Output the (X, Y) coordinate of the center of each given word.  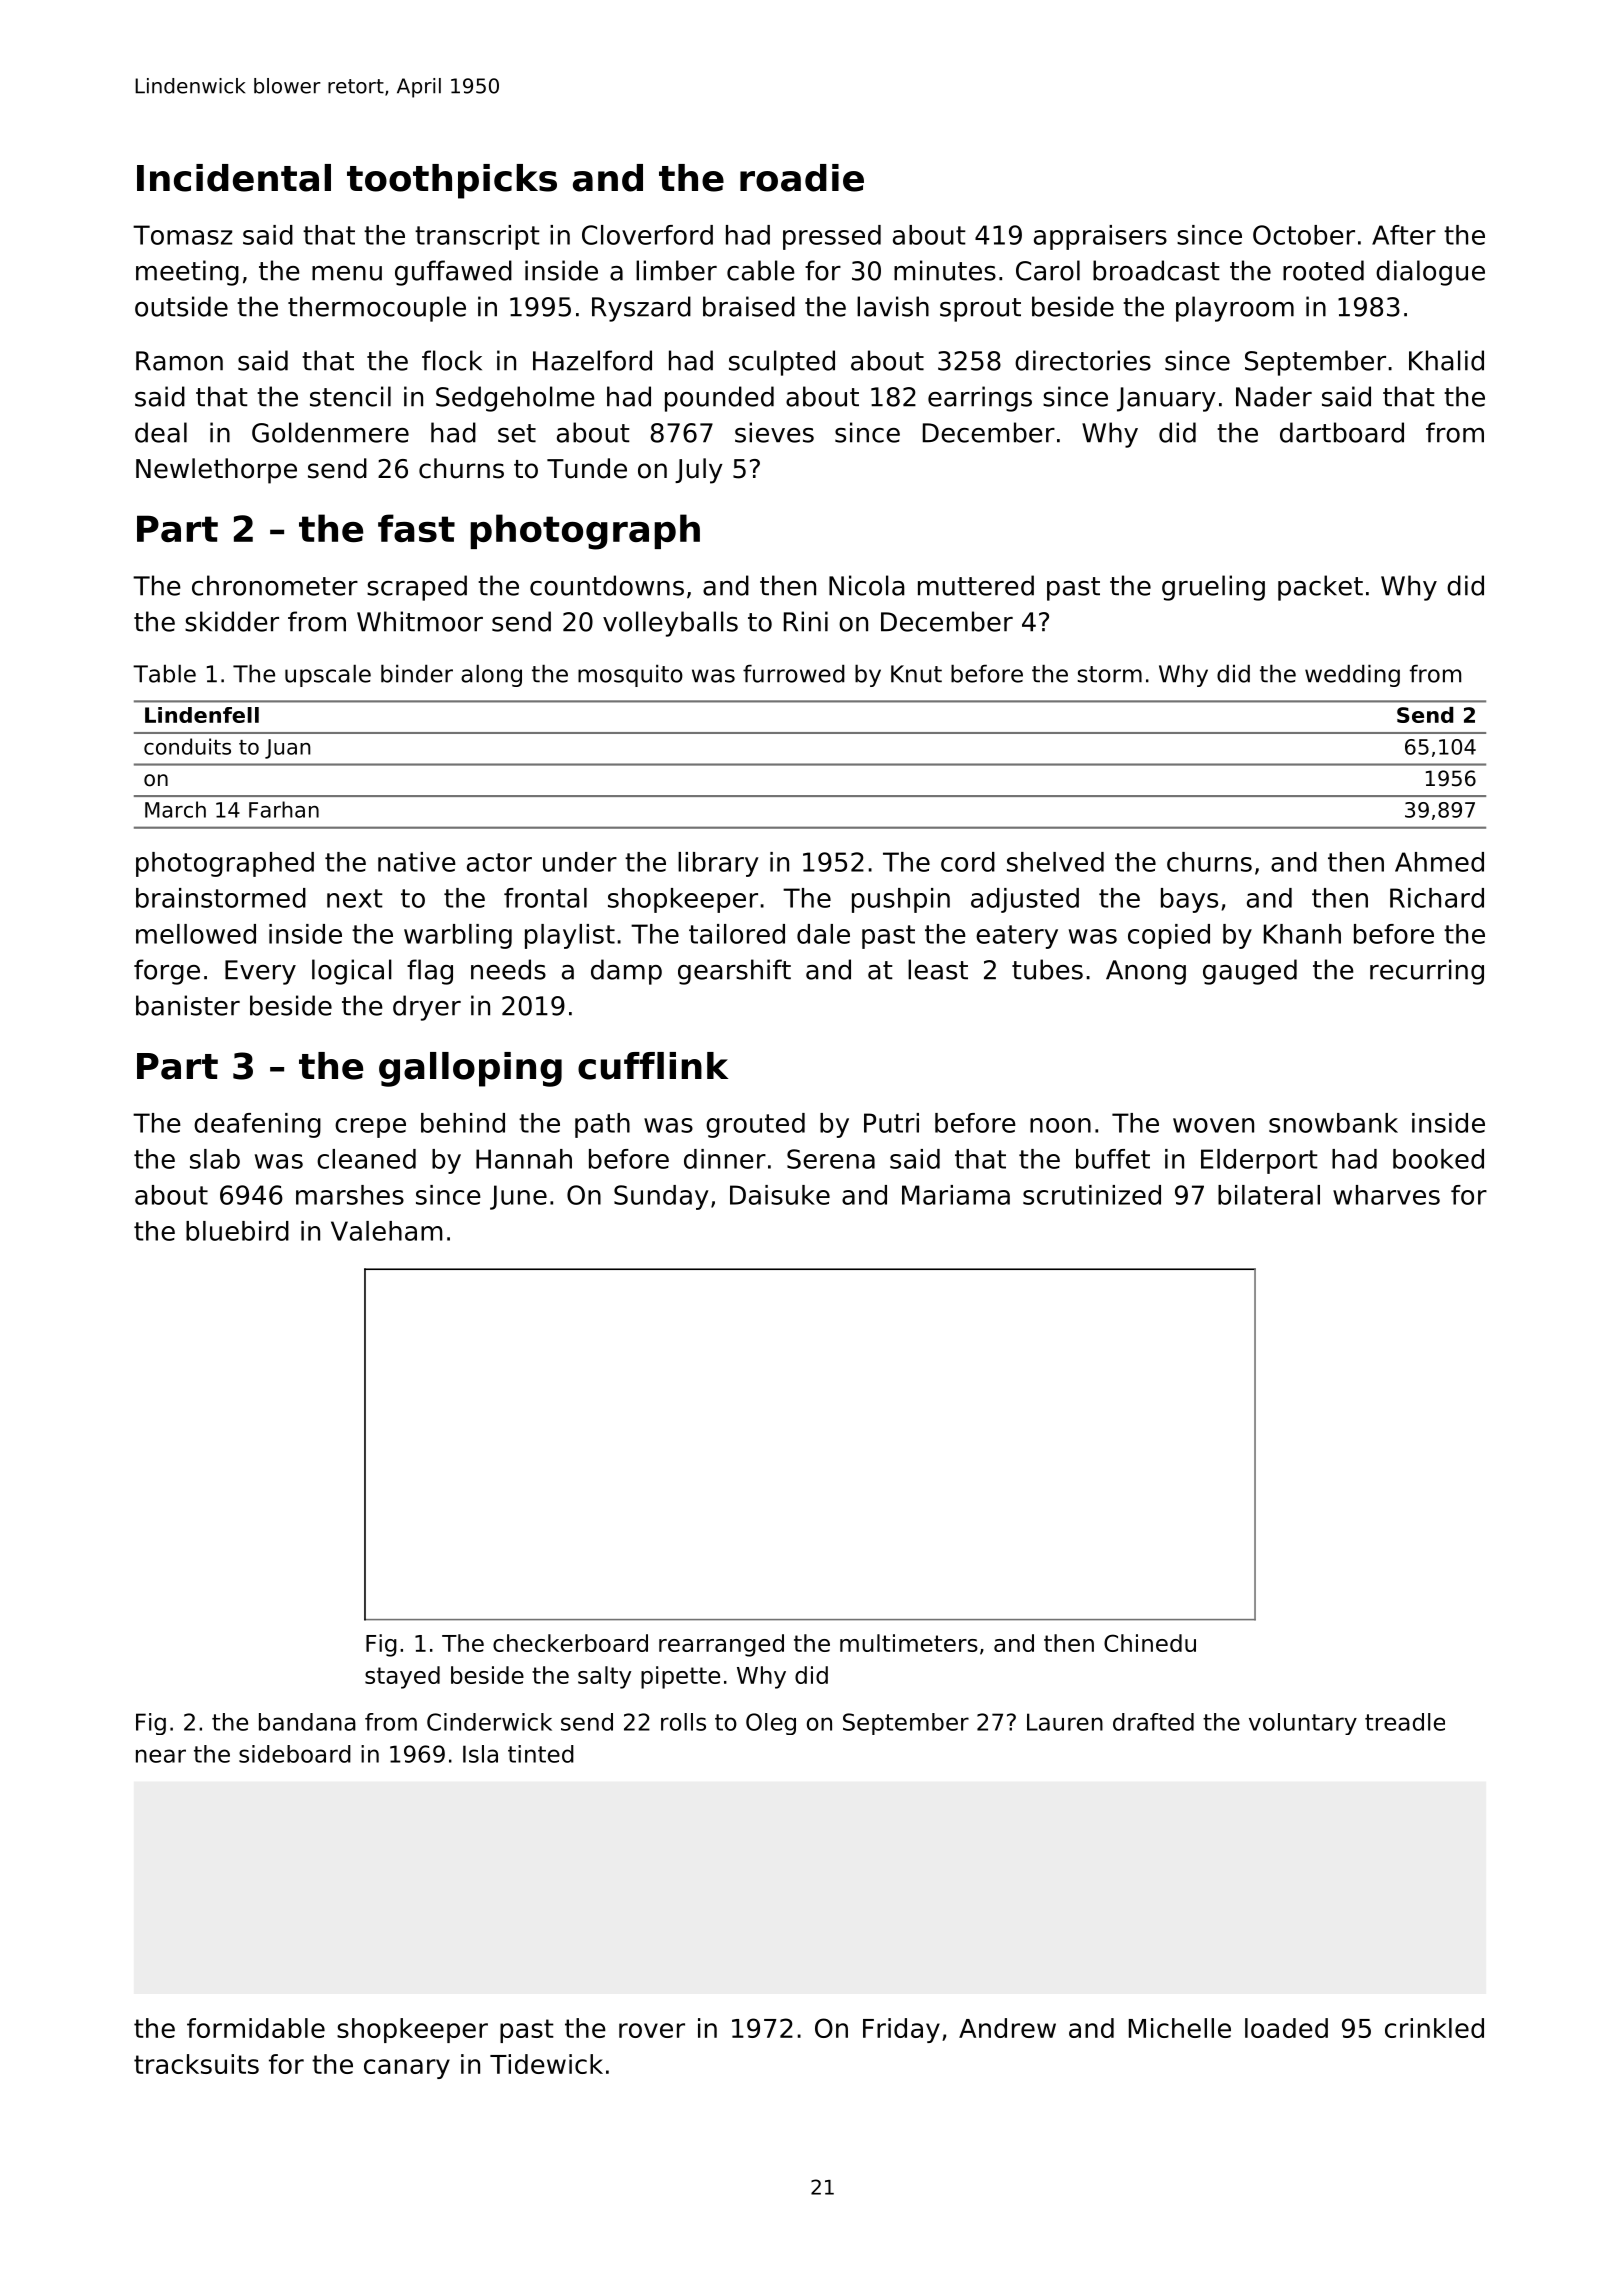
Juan (288, 749)
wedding (1352, 675)
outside (181, 306)
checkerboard (570, 1643)
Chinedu (1150, 1643)
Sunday (661, 1197)
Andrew (1007, 2028)
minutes (945, 270)
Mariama (956, 1195)
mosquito (630, 675)
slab (215, 1159)
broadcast (1156, 270)
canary (407, 2069)
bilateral (1269, 1195)
